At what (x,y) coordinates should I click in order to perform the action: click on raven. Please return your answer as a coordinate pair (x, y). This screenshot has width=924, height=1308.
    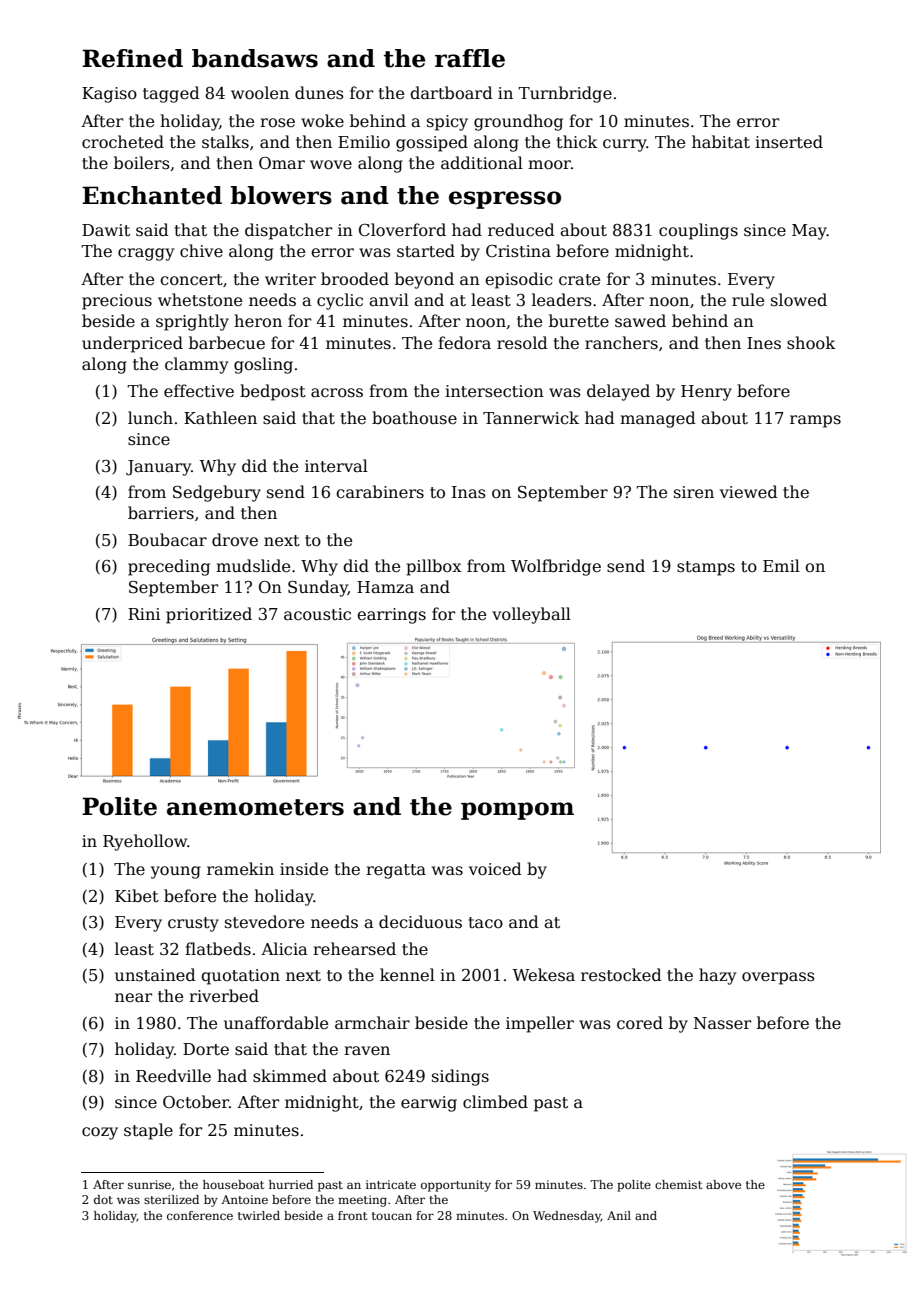
    Looking at the image, I should click on (367, 1051).
